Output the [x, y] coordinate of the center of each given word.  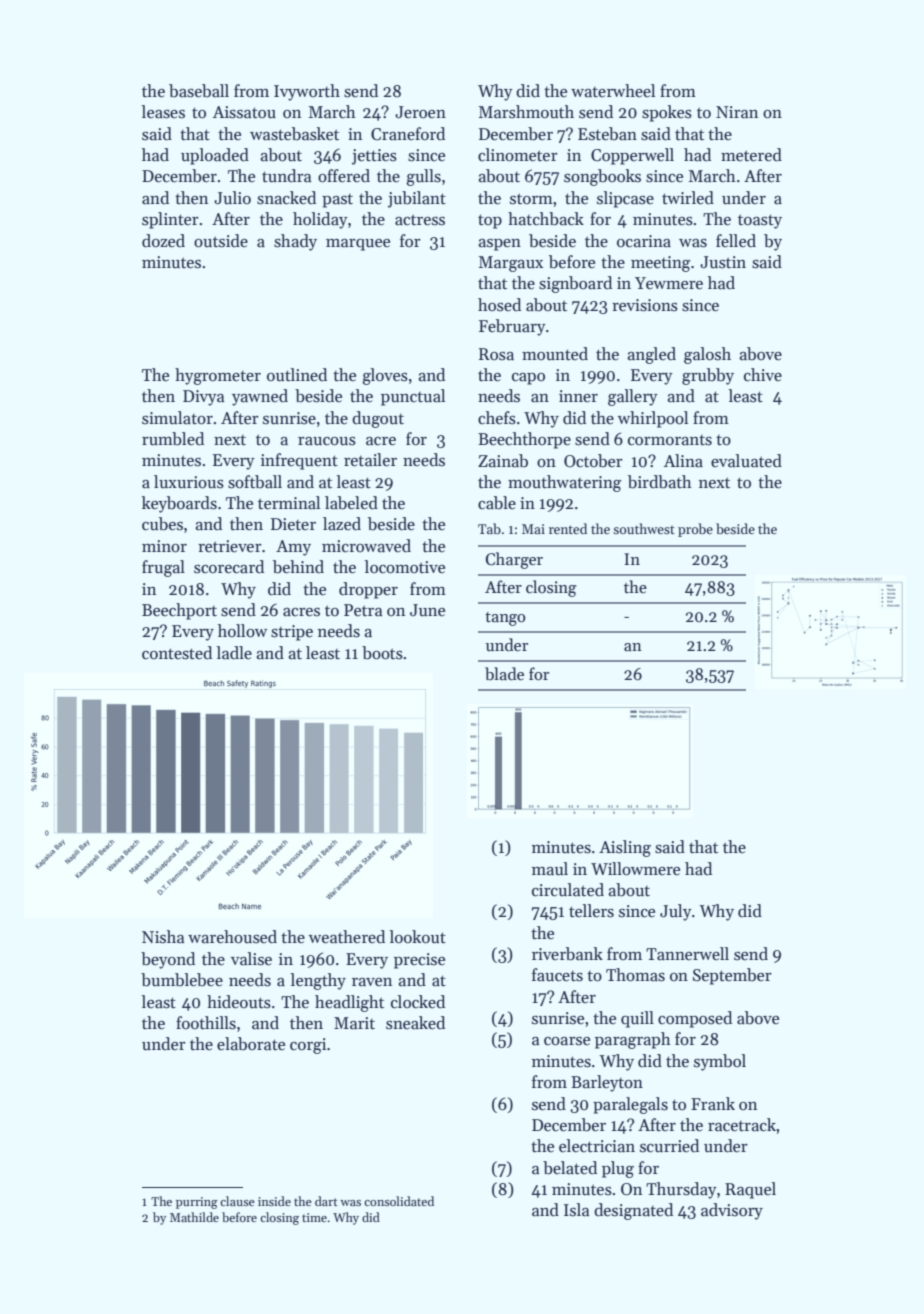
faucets [557, 975]
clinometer [518, 155]
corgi [308, 1046]
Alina [683, 460]
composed [695, 1019]
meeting [660, 264]
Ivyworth [307, 92]
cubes [162, 524]
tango [505, 619]
